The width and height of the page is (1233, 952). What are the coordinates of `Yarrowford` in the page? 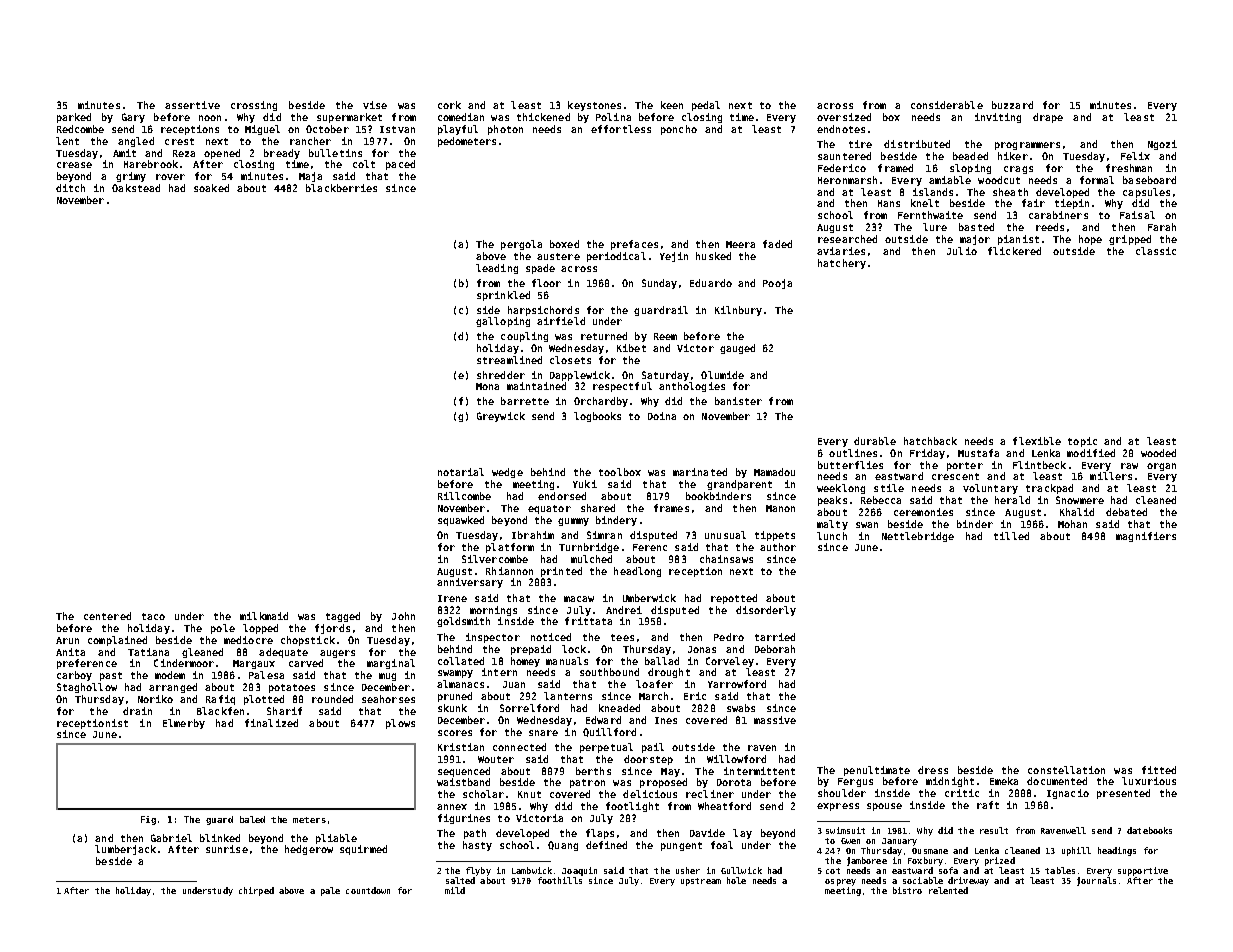 It's located at (737, 684).
